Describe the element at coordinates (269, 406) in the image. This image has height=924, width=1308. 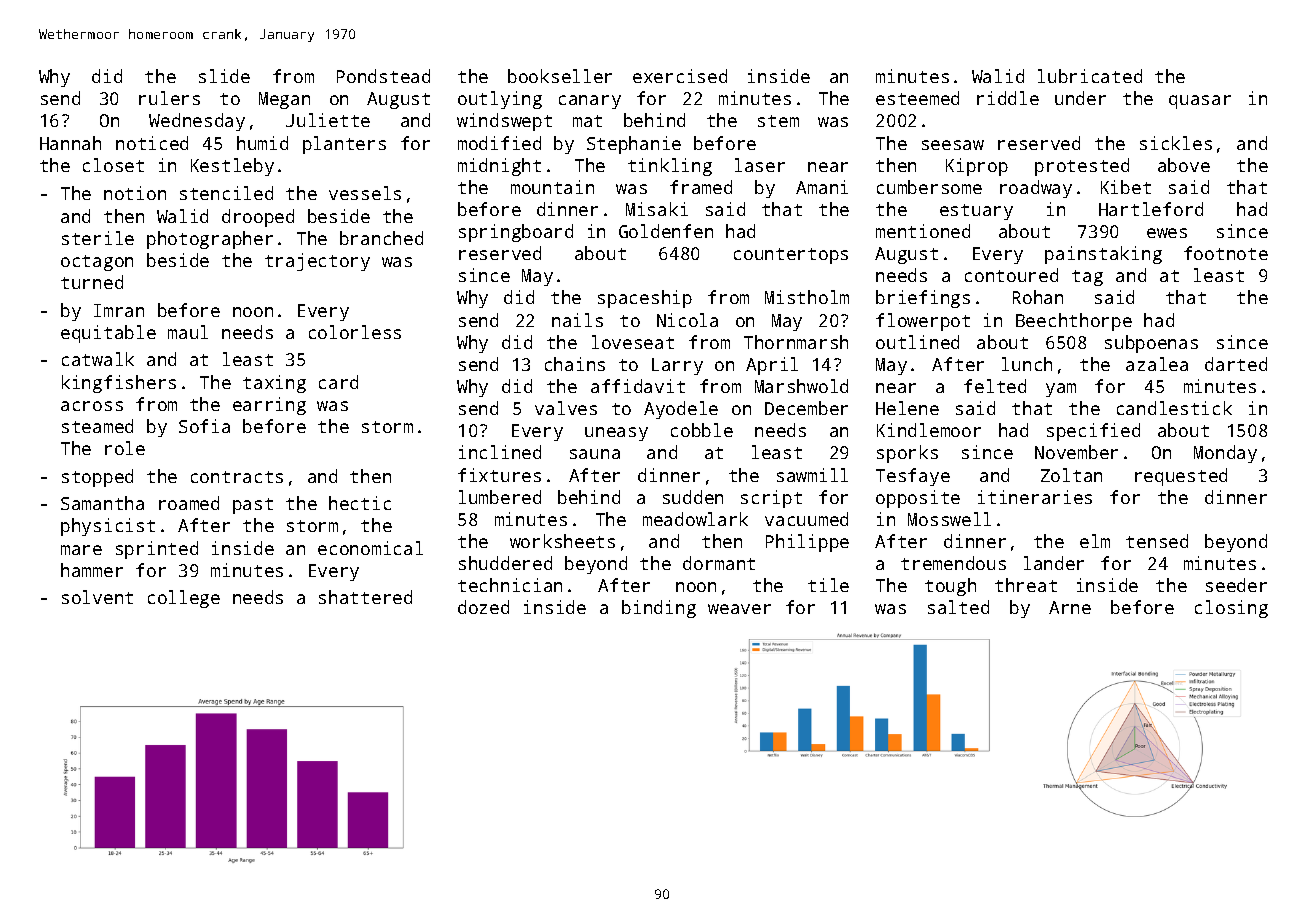
I see `earring` at that location.
